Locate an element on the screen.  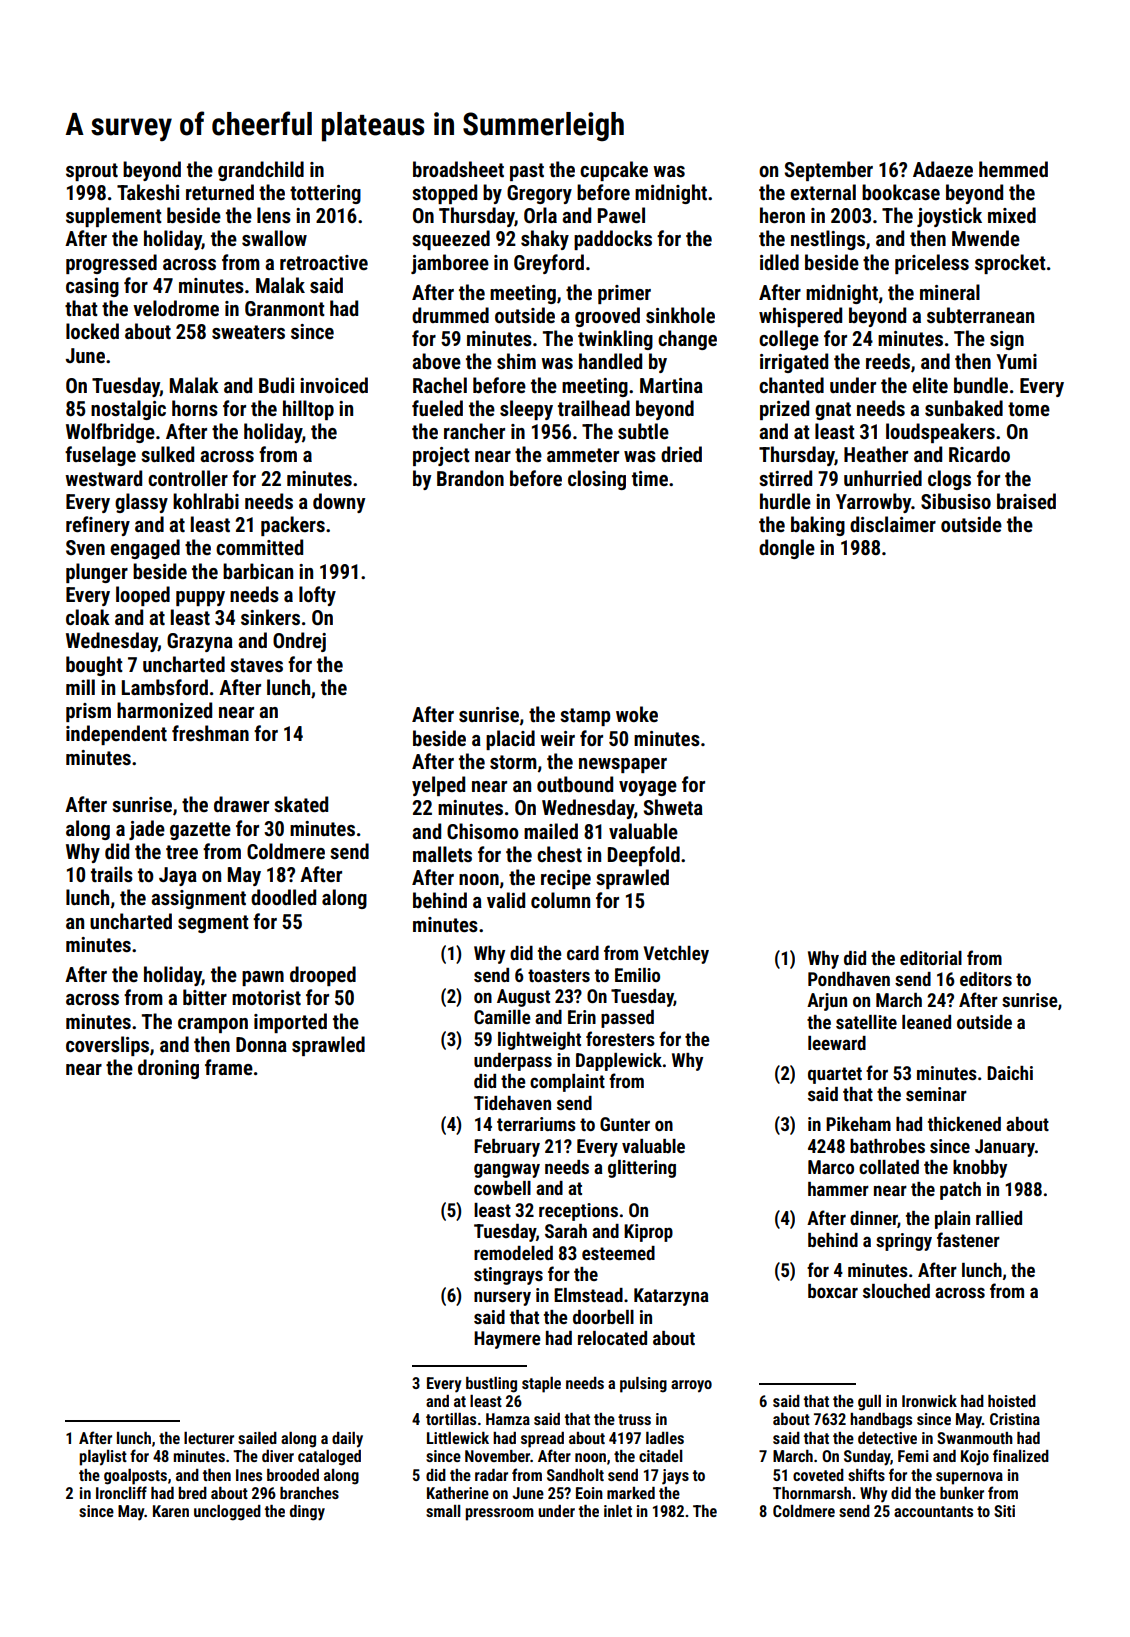
retroactive is located at coordinates (324, 262).
